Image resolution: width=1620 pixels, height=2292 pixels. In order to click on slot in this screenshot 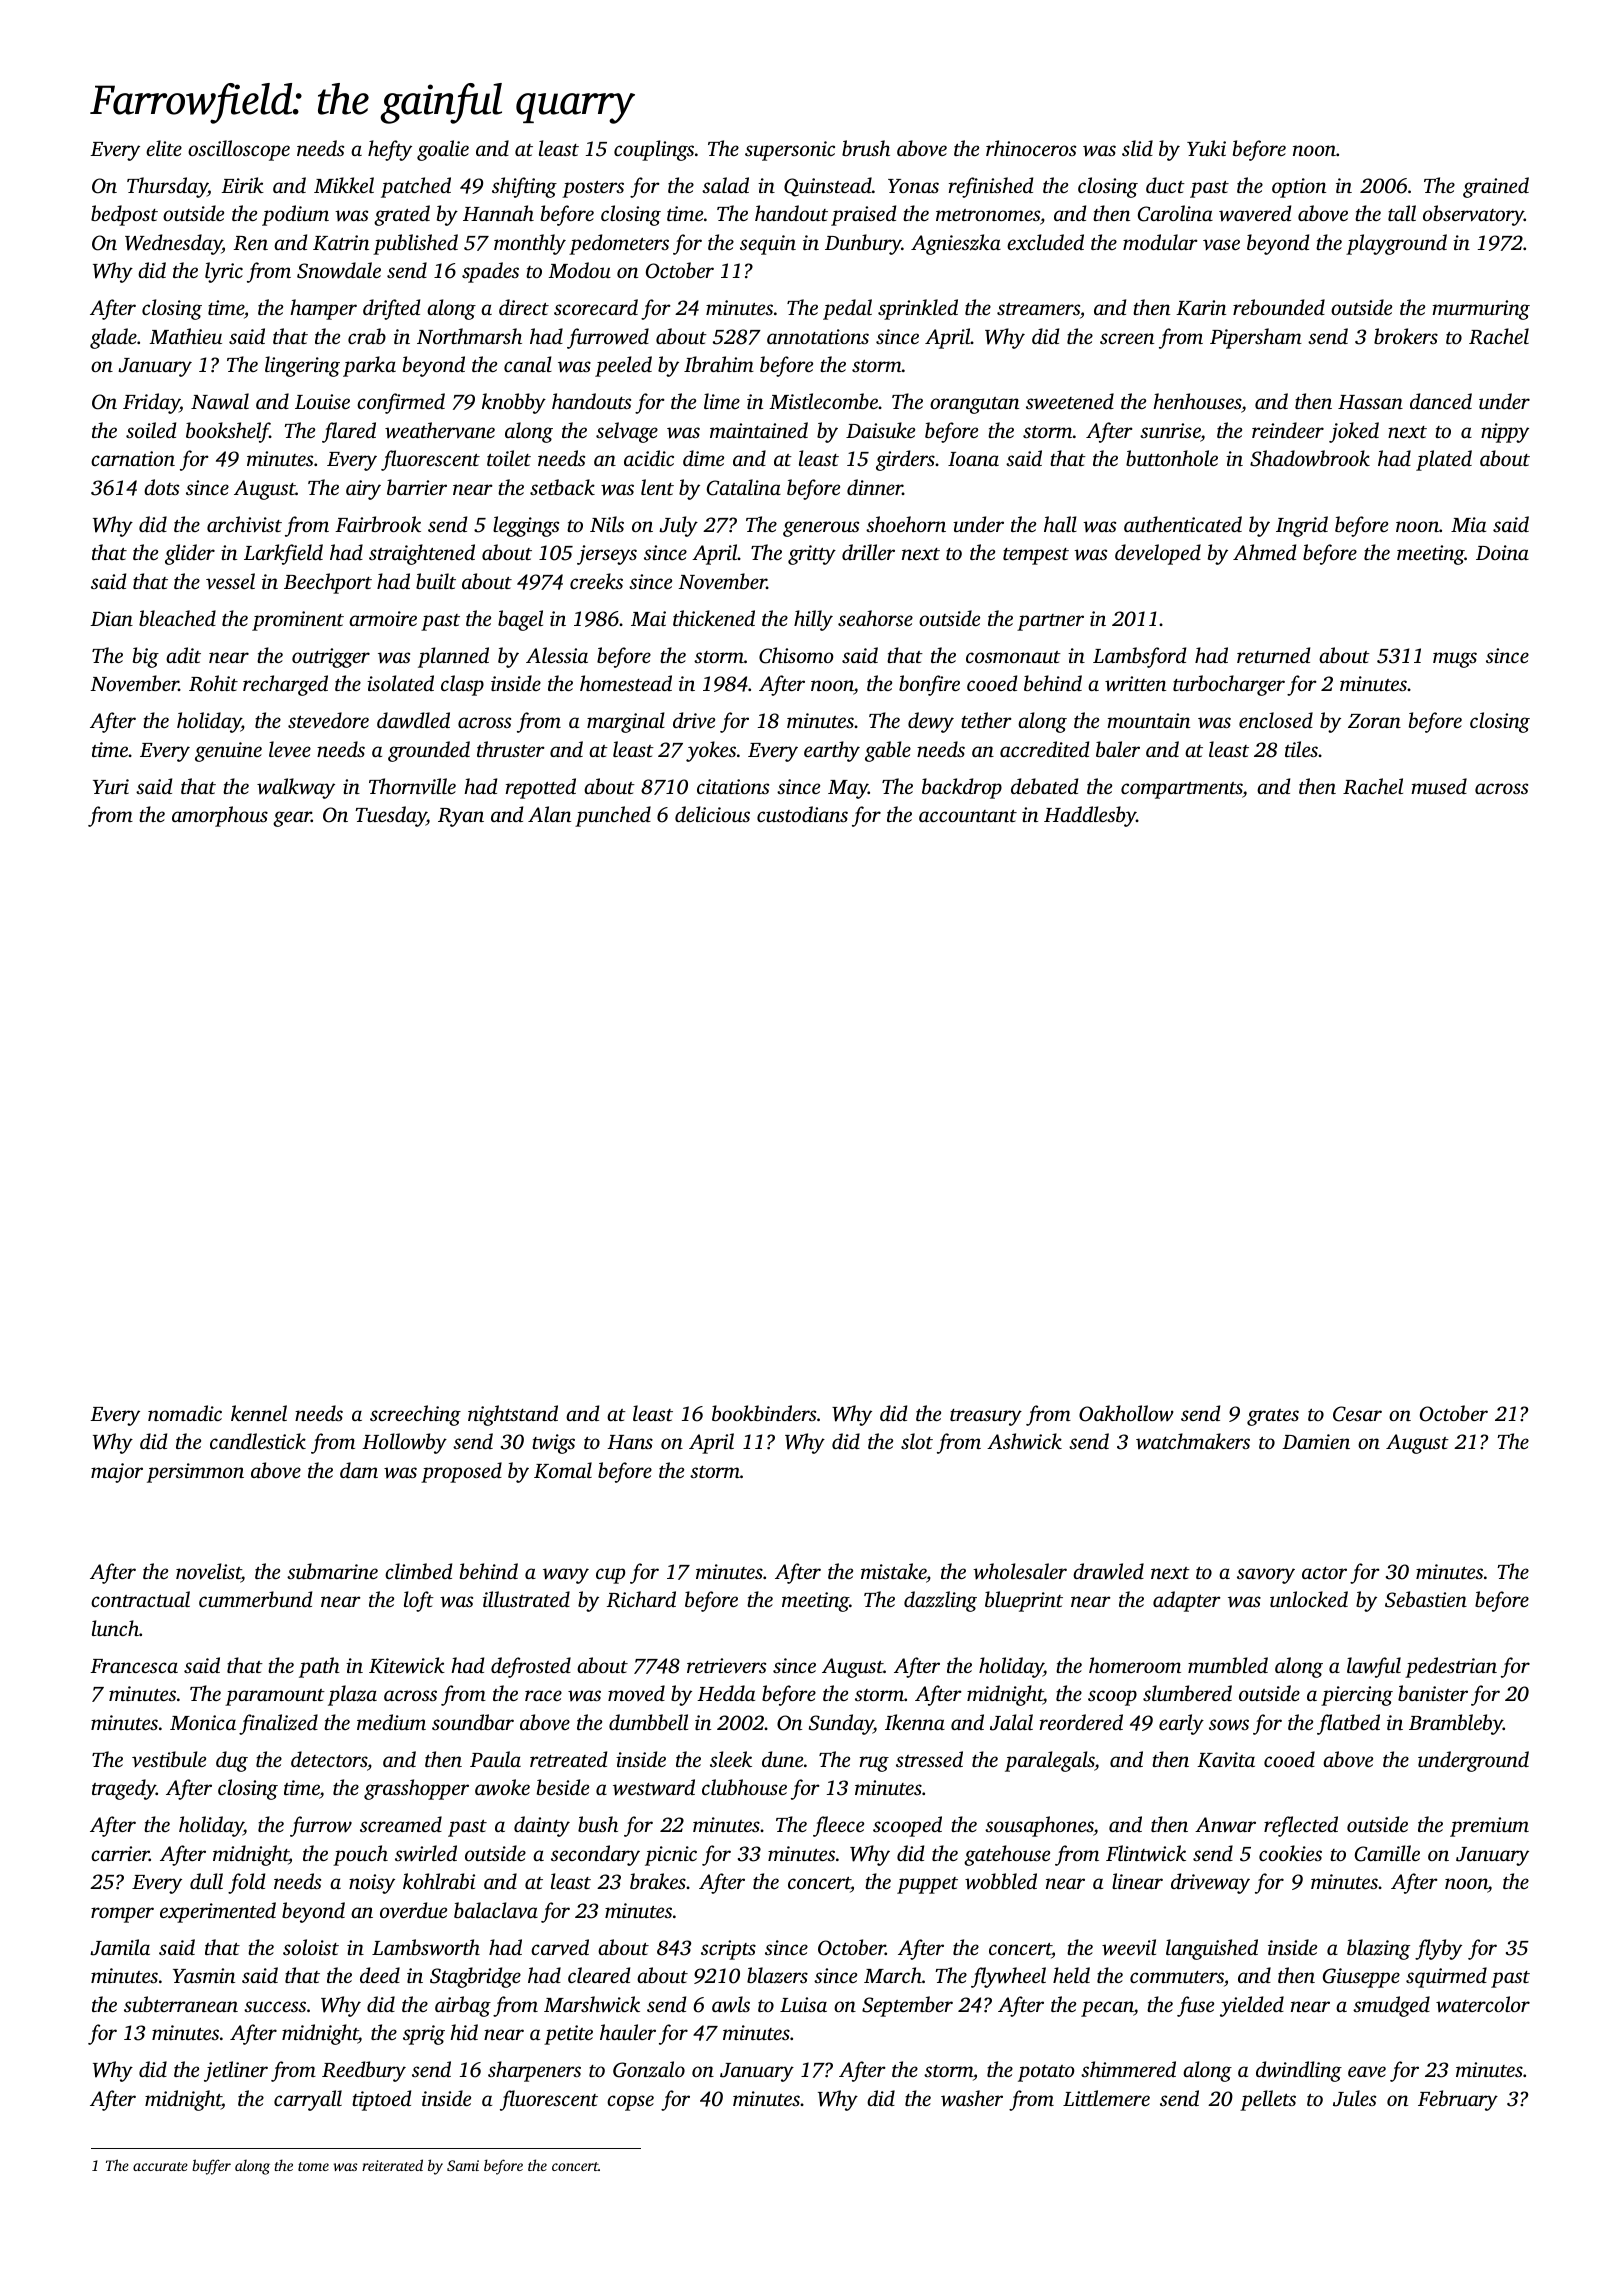, I will do `click(917, 1441)`.
